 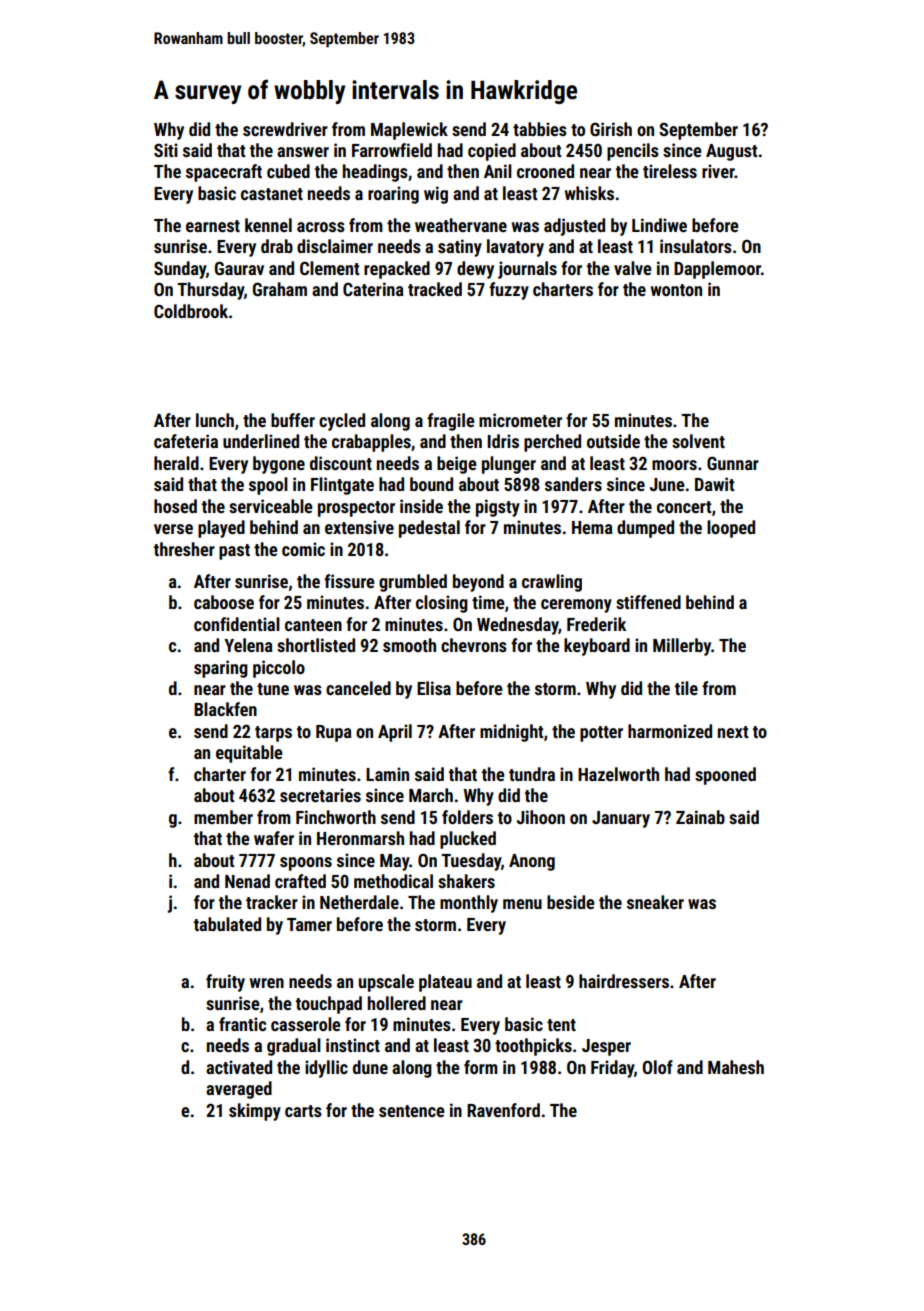 What do you see at coordinates (488, 602) in the image?
I see `time` at bounding box center [488, 602].
